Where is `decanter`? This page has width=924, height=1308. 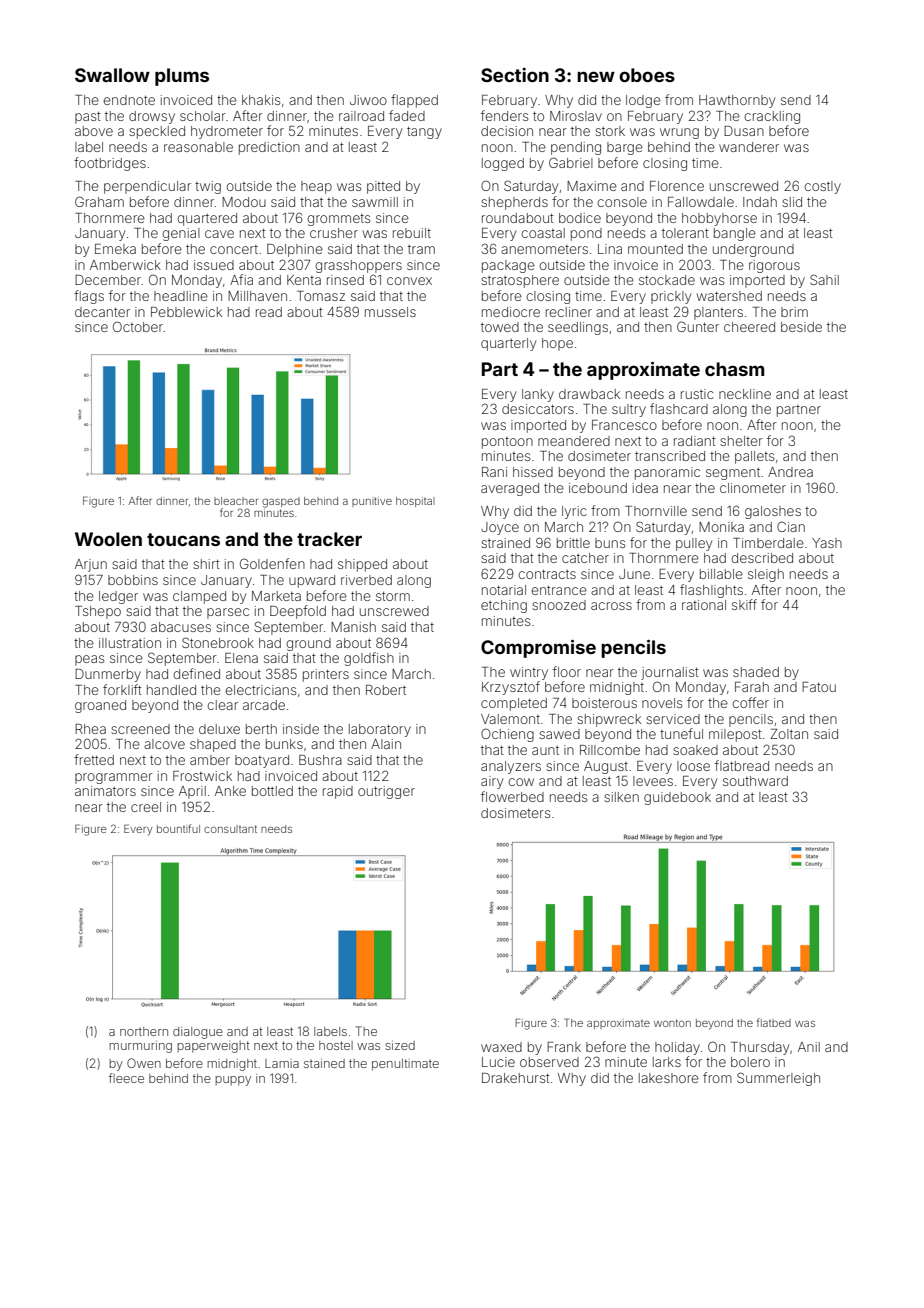 decanter is located at coordinates (102, 312).
